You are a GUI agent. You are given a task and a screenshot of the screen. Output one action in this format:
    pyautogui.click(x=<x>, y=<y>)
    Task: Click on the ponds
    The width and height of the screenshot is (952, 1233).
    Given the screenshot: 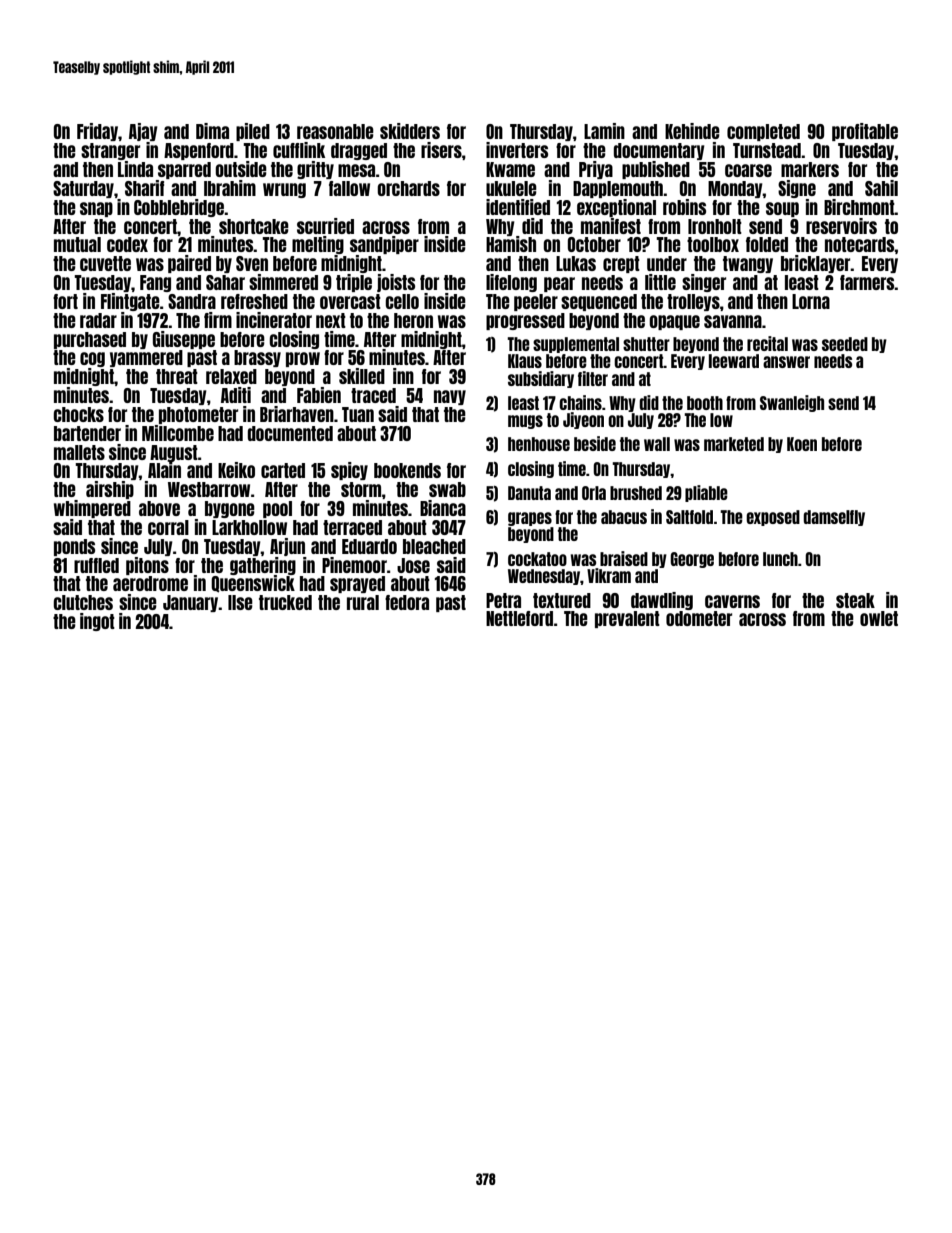 What is the action you would take?
    pyautogui.click(x=74, y=547)
